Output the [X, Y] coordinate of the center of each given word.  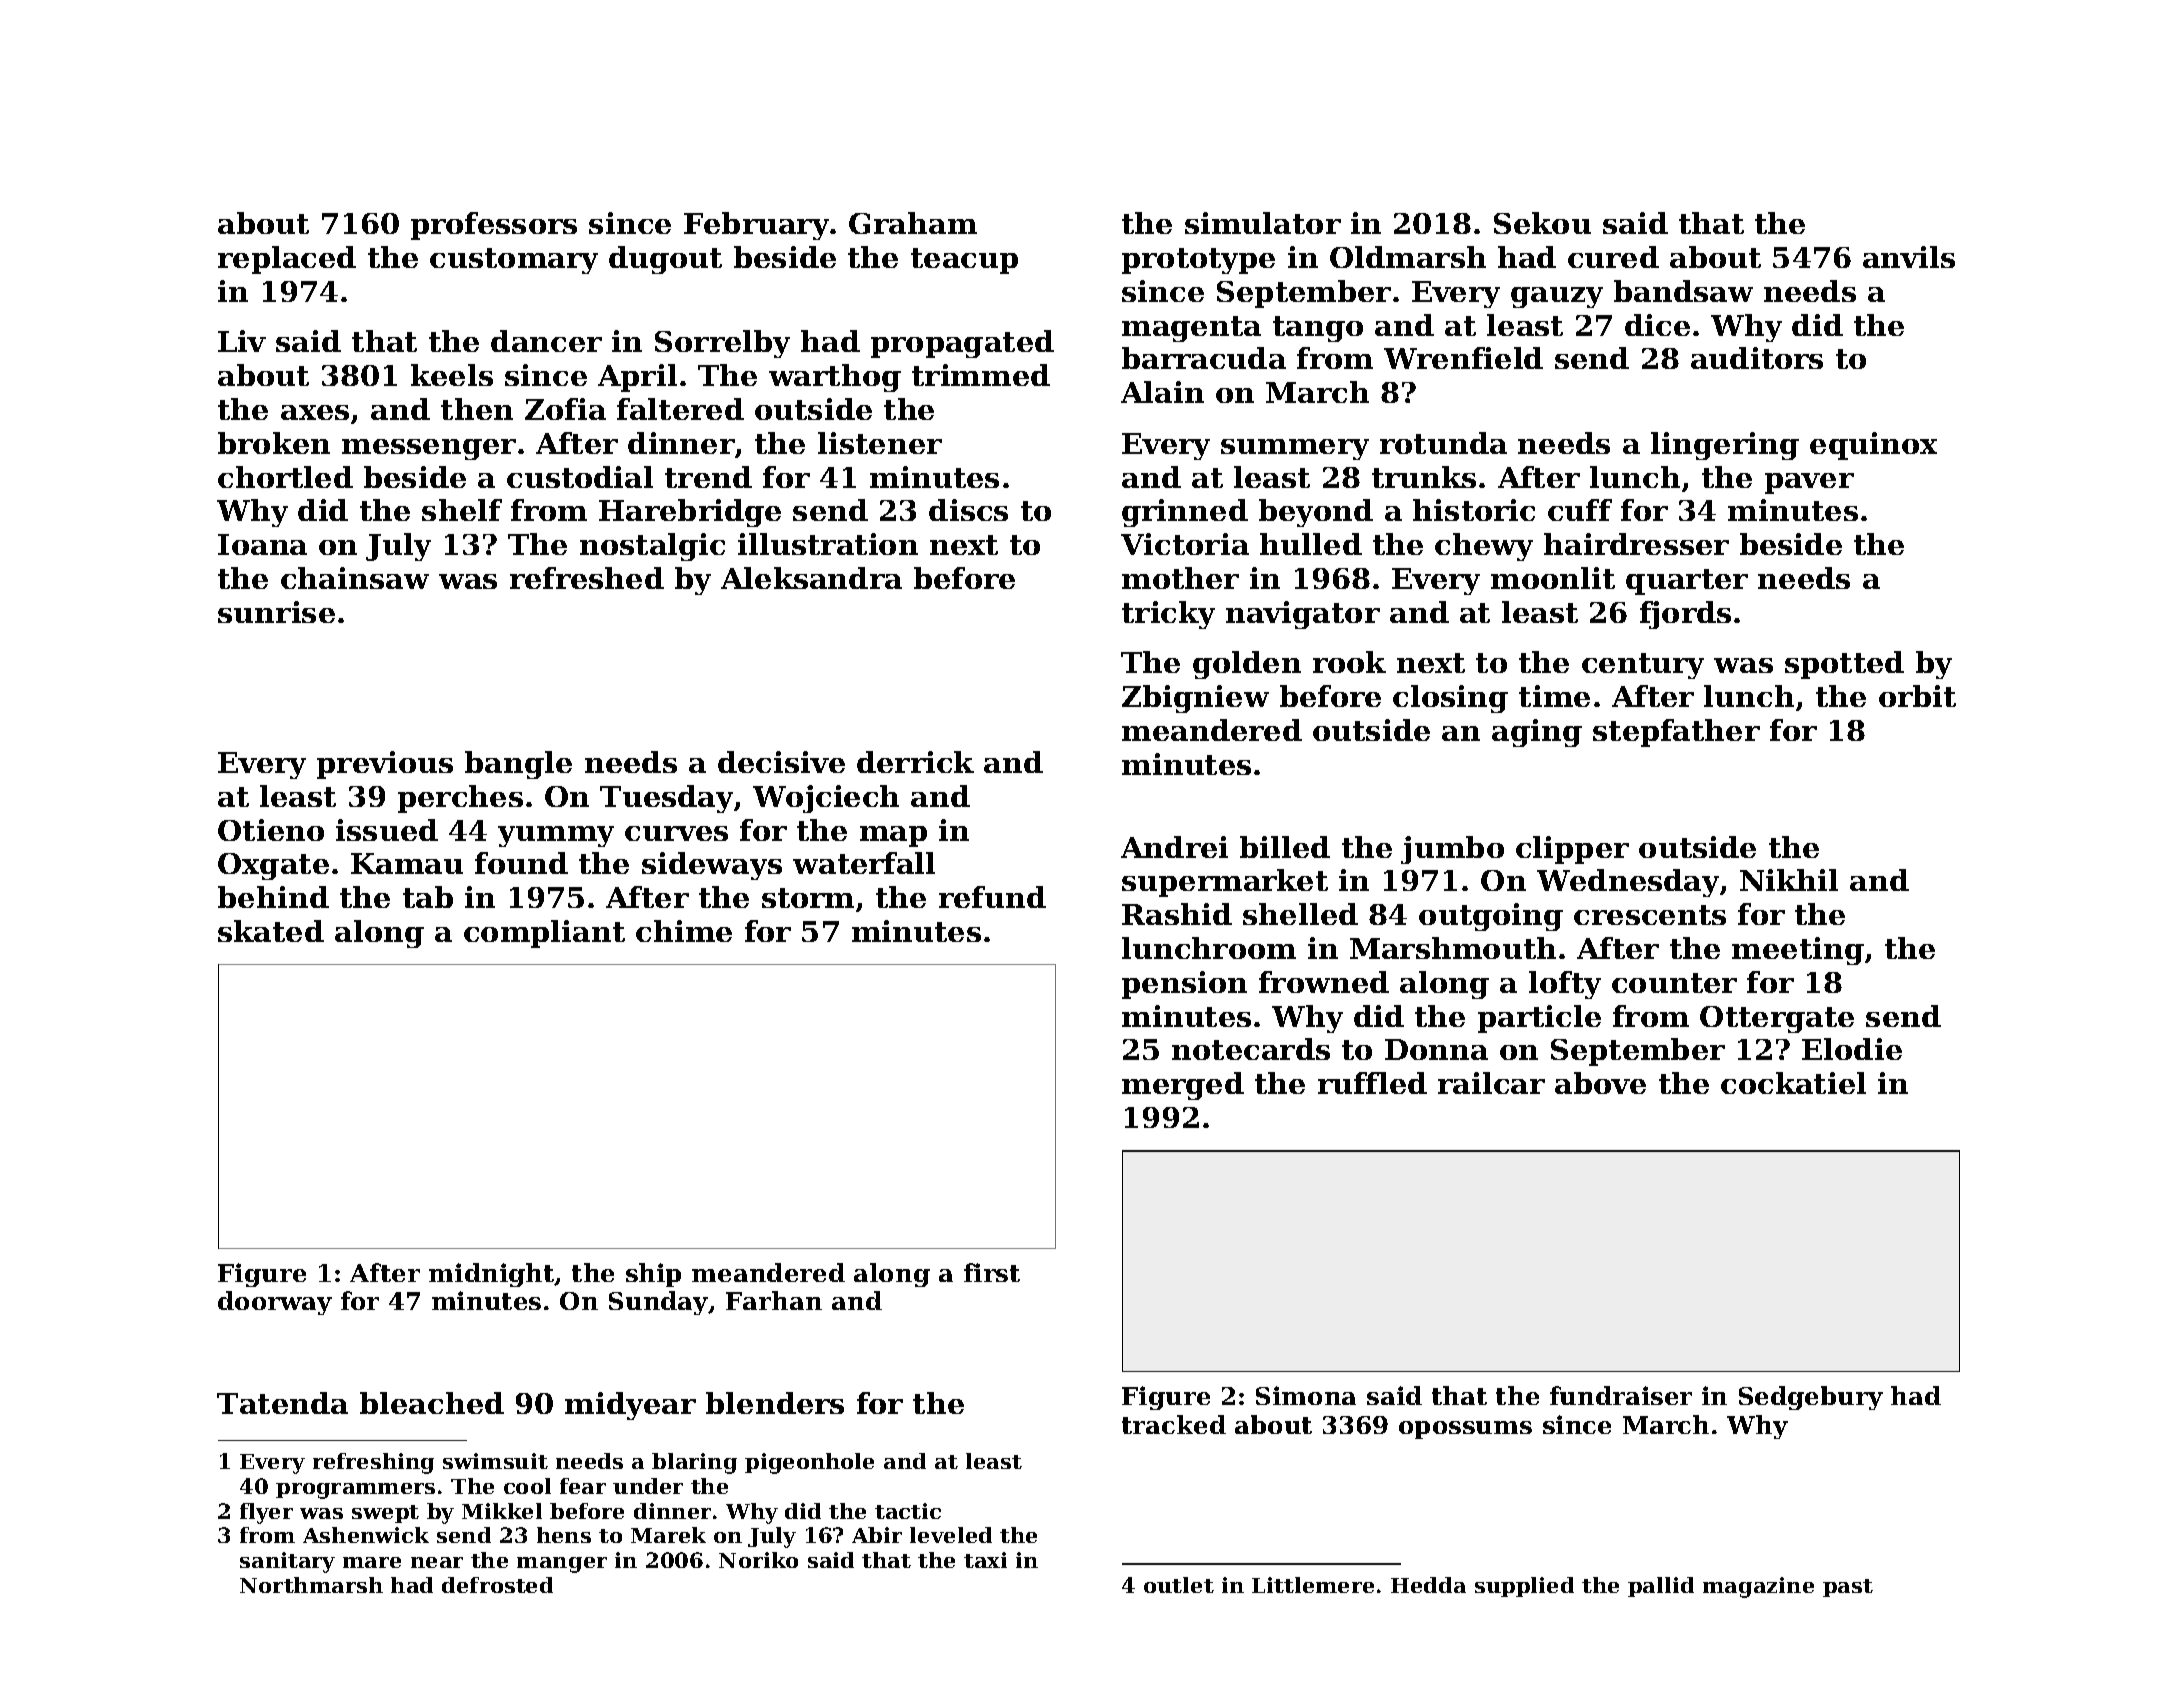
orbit [1917, 696]
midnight [492, 1275]
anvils [1909, 257]
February [756, 226]
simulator [1263, 223]
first [992, 1272]
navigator [1303, 615]
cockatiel [1793, 1083]
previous [385, 765]
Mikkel [502, 1511]
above [1600, 1083]
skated [271, 931]
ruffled [1372, 1083]
